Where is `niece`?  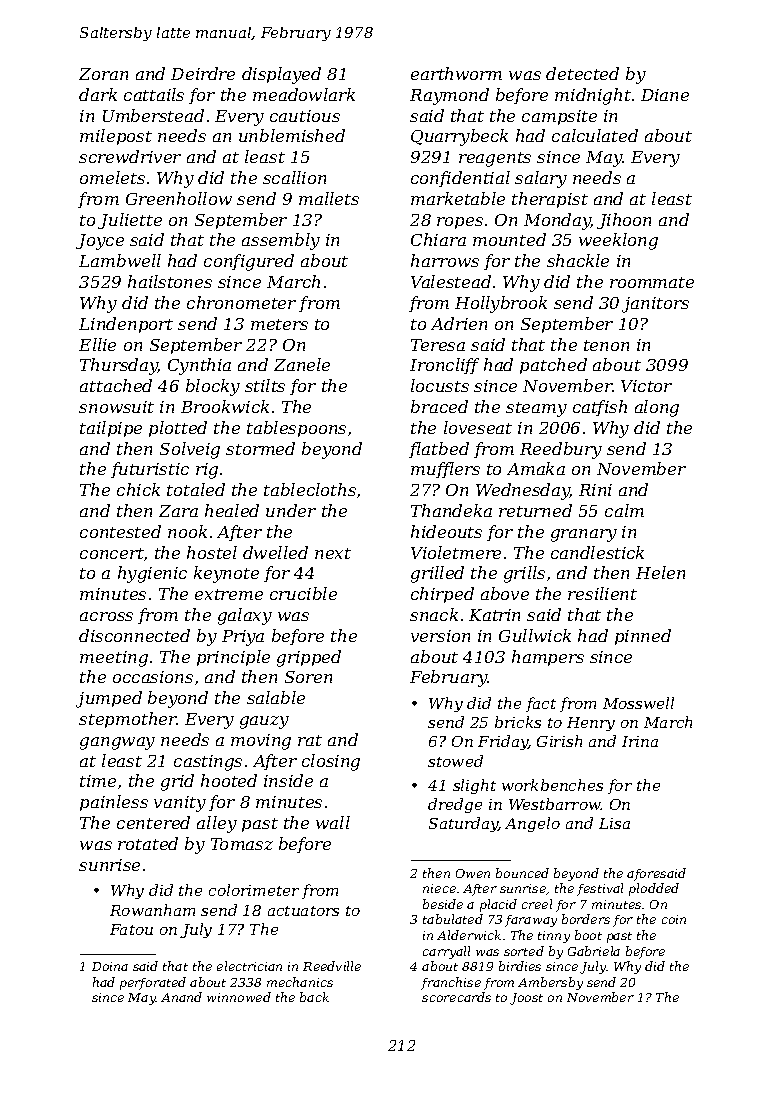 niece is located at coordinates (439, 888).
